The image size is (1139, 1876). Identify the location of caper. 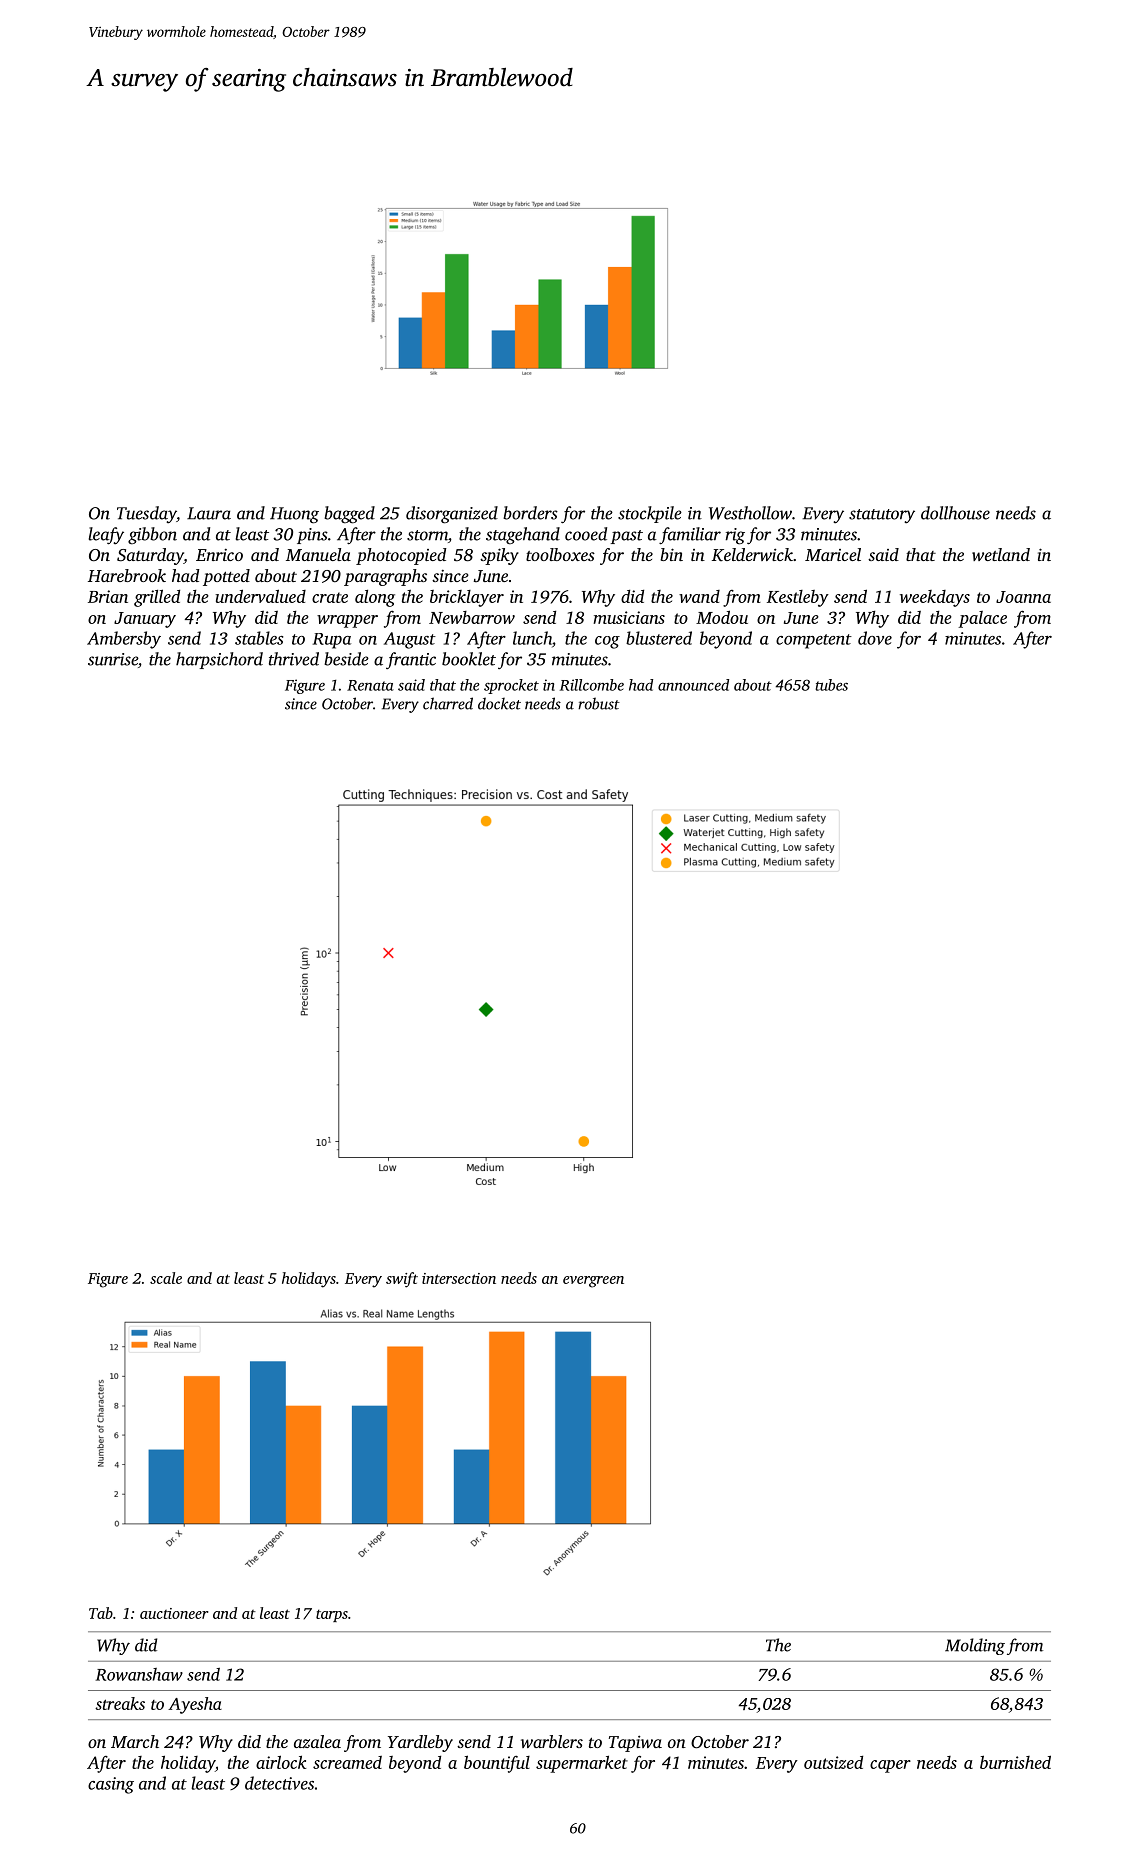
(890, 1766).
